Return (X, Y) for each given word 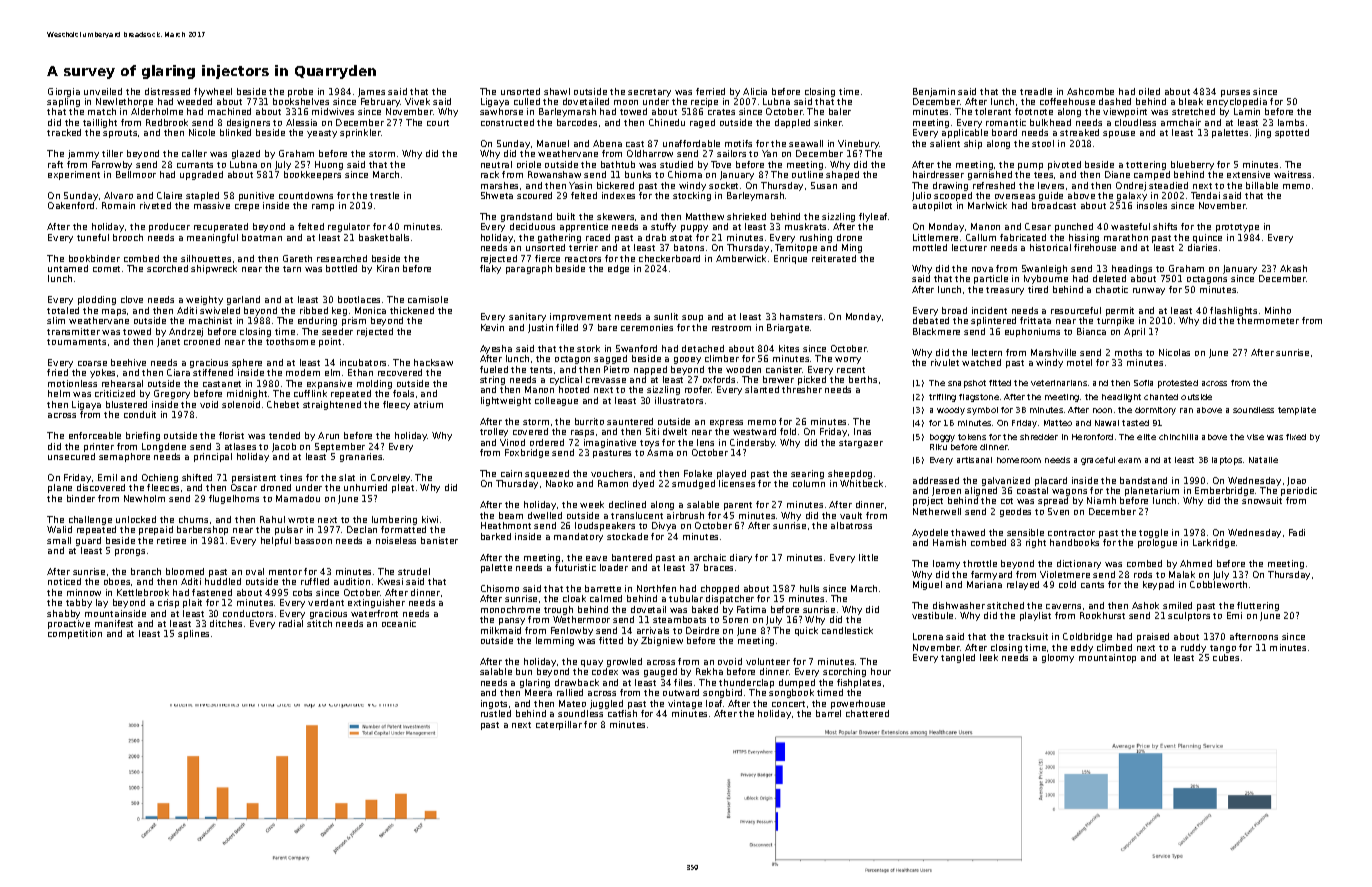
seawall (806, 143)
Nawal (1107, 423)
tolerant (993, 111)
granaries (361, 457)
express (726, 423)
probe (300, 92)
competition (75, 634)
